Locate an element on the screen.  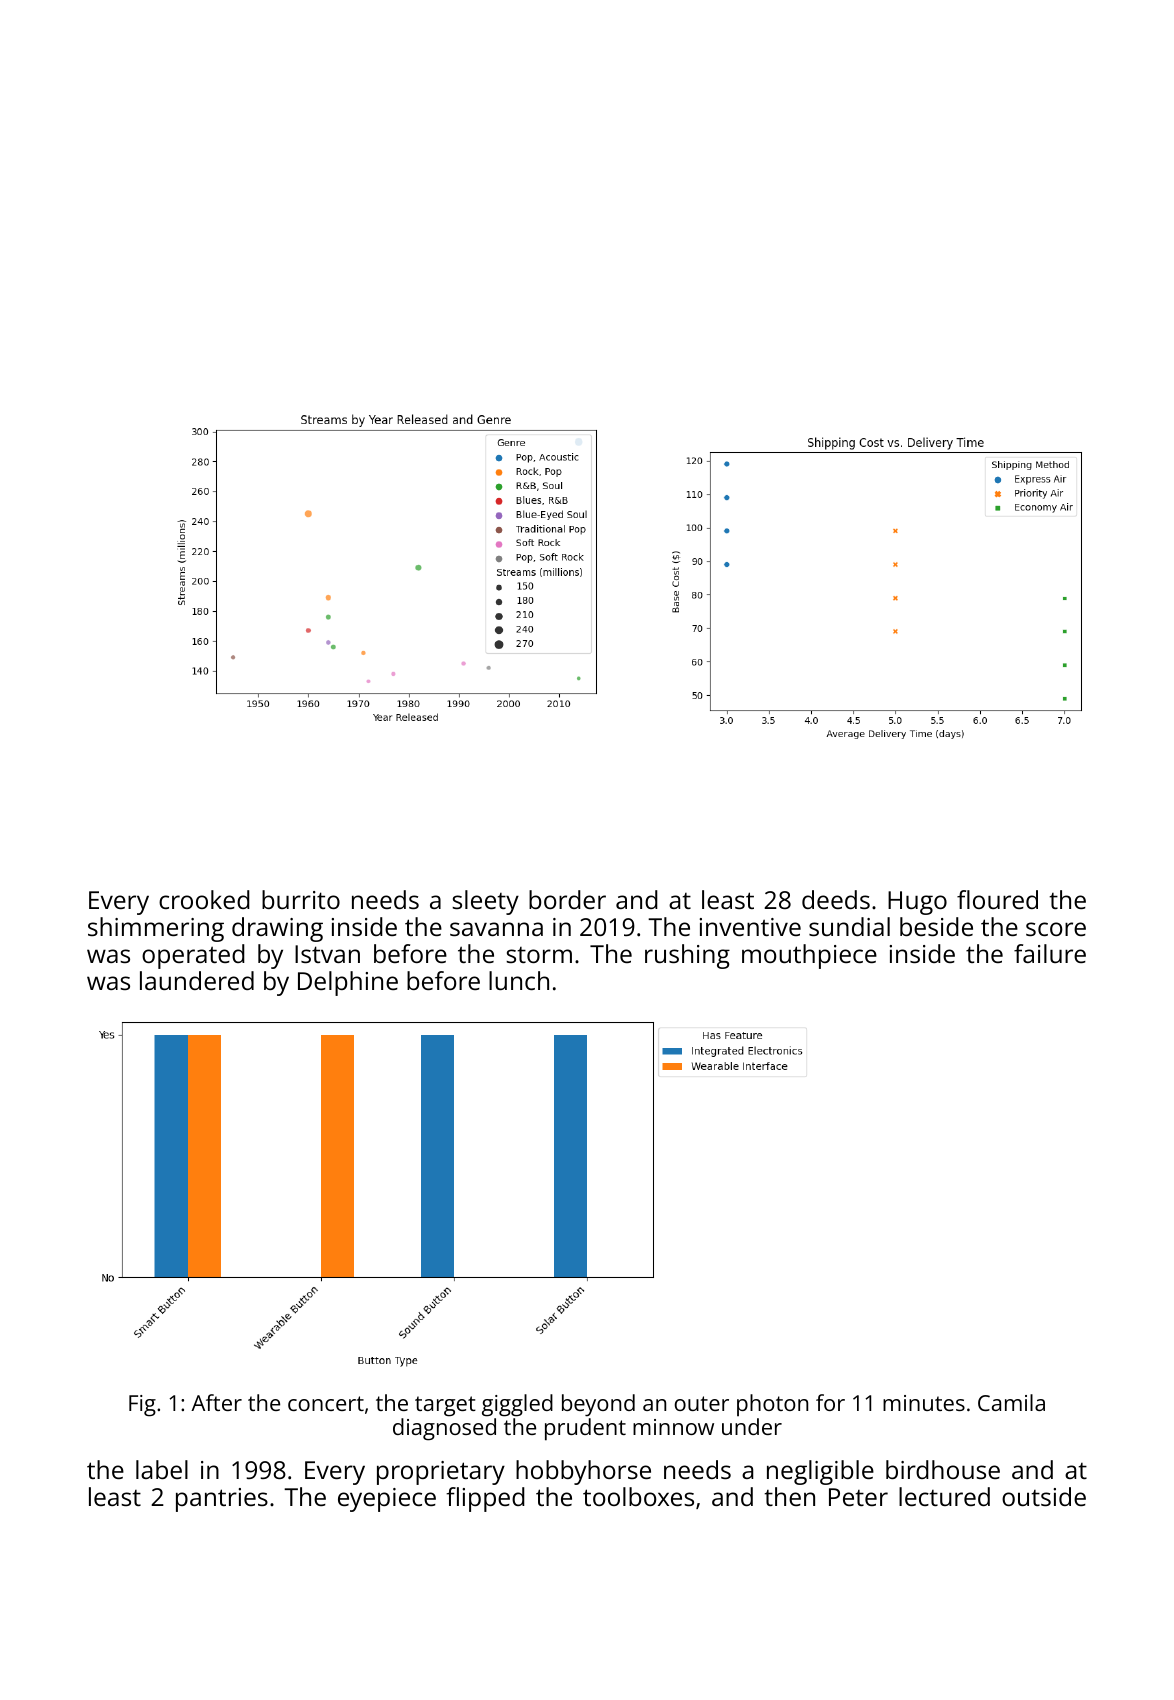
lunch is located at coordinates (519, 980).
